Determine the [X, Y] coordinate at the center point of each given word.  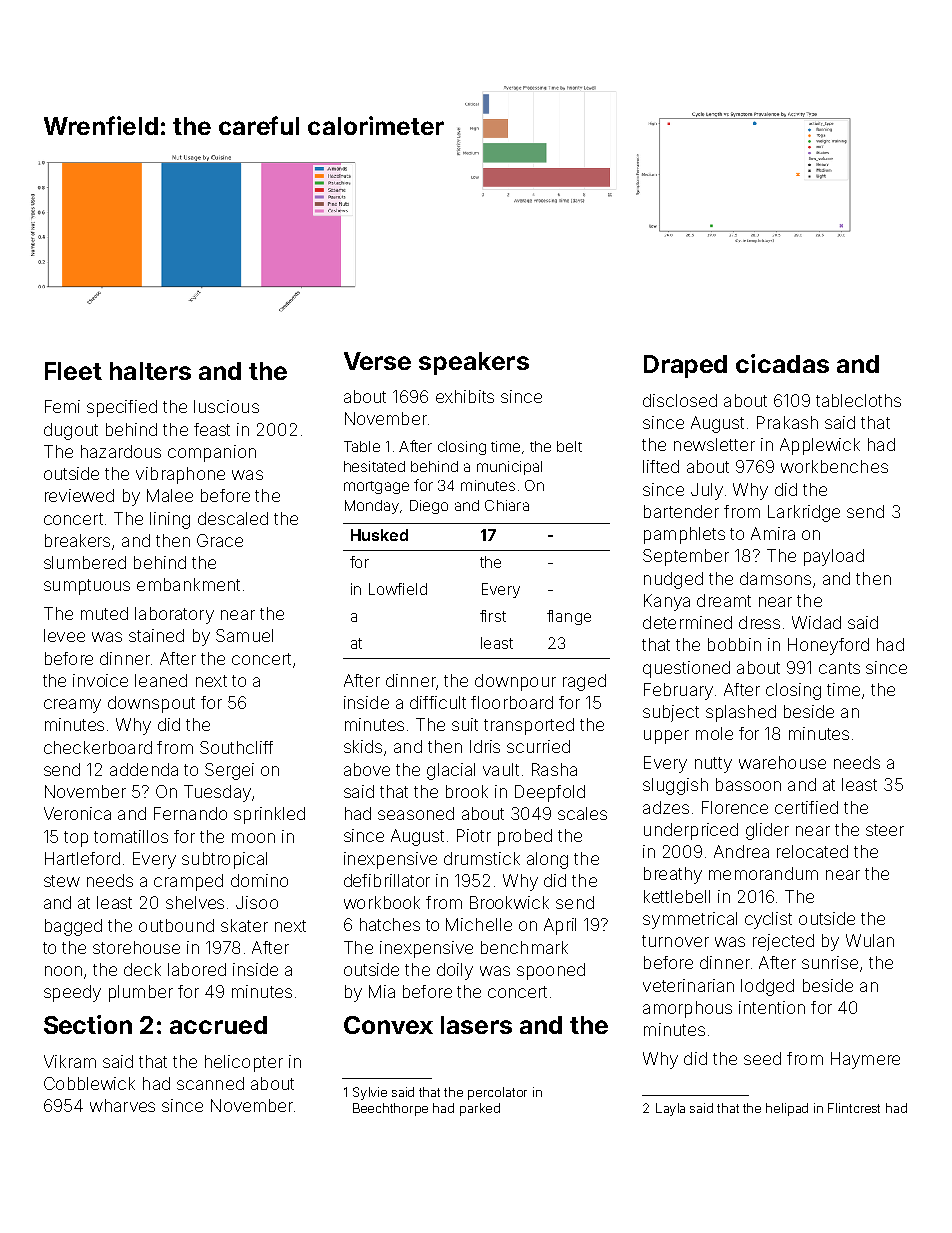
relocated [812, 851]
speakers [474, 363]
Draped [685, 366]
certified [806, 807]
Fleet [73, 371]
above [367, 769]
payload [834, 557]
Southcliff [236, 747]
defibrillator [387, 880]
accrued [218, 1025]
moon [253, 838]
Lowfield [398, 589]
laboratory [174, 615]
